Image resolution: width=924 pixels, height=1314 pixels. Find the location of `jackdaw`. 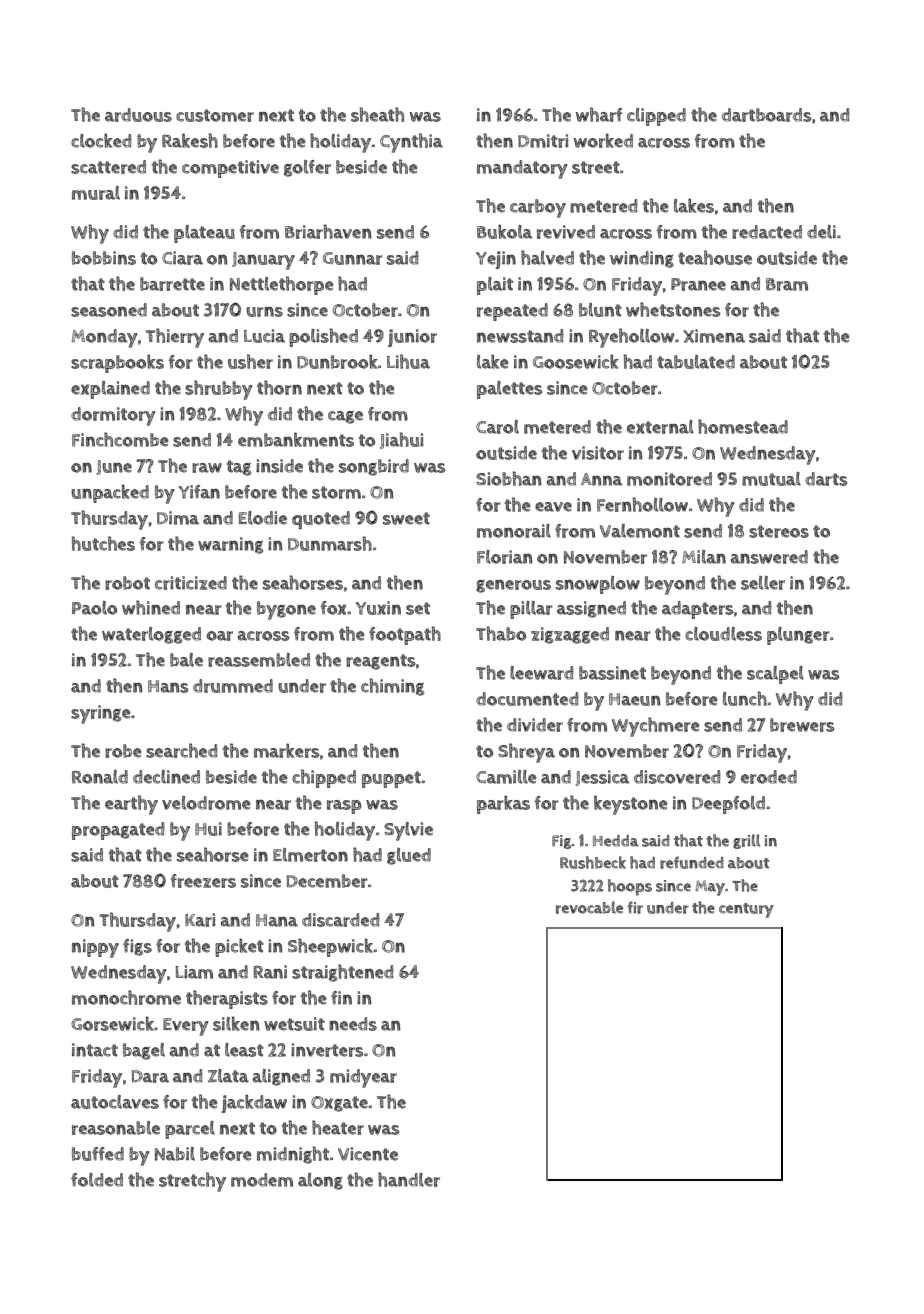

jackdaw is located at coordinates (254, 1103).
